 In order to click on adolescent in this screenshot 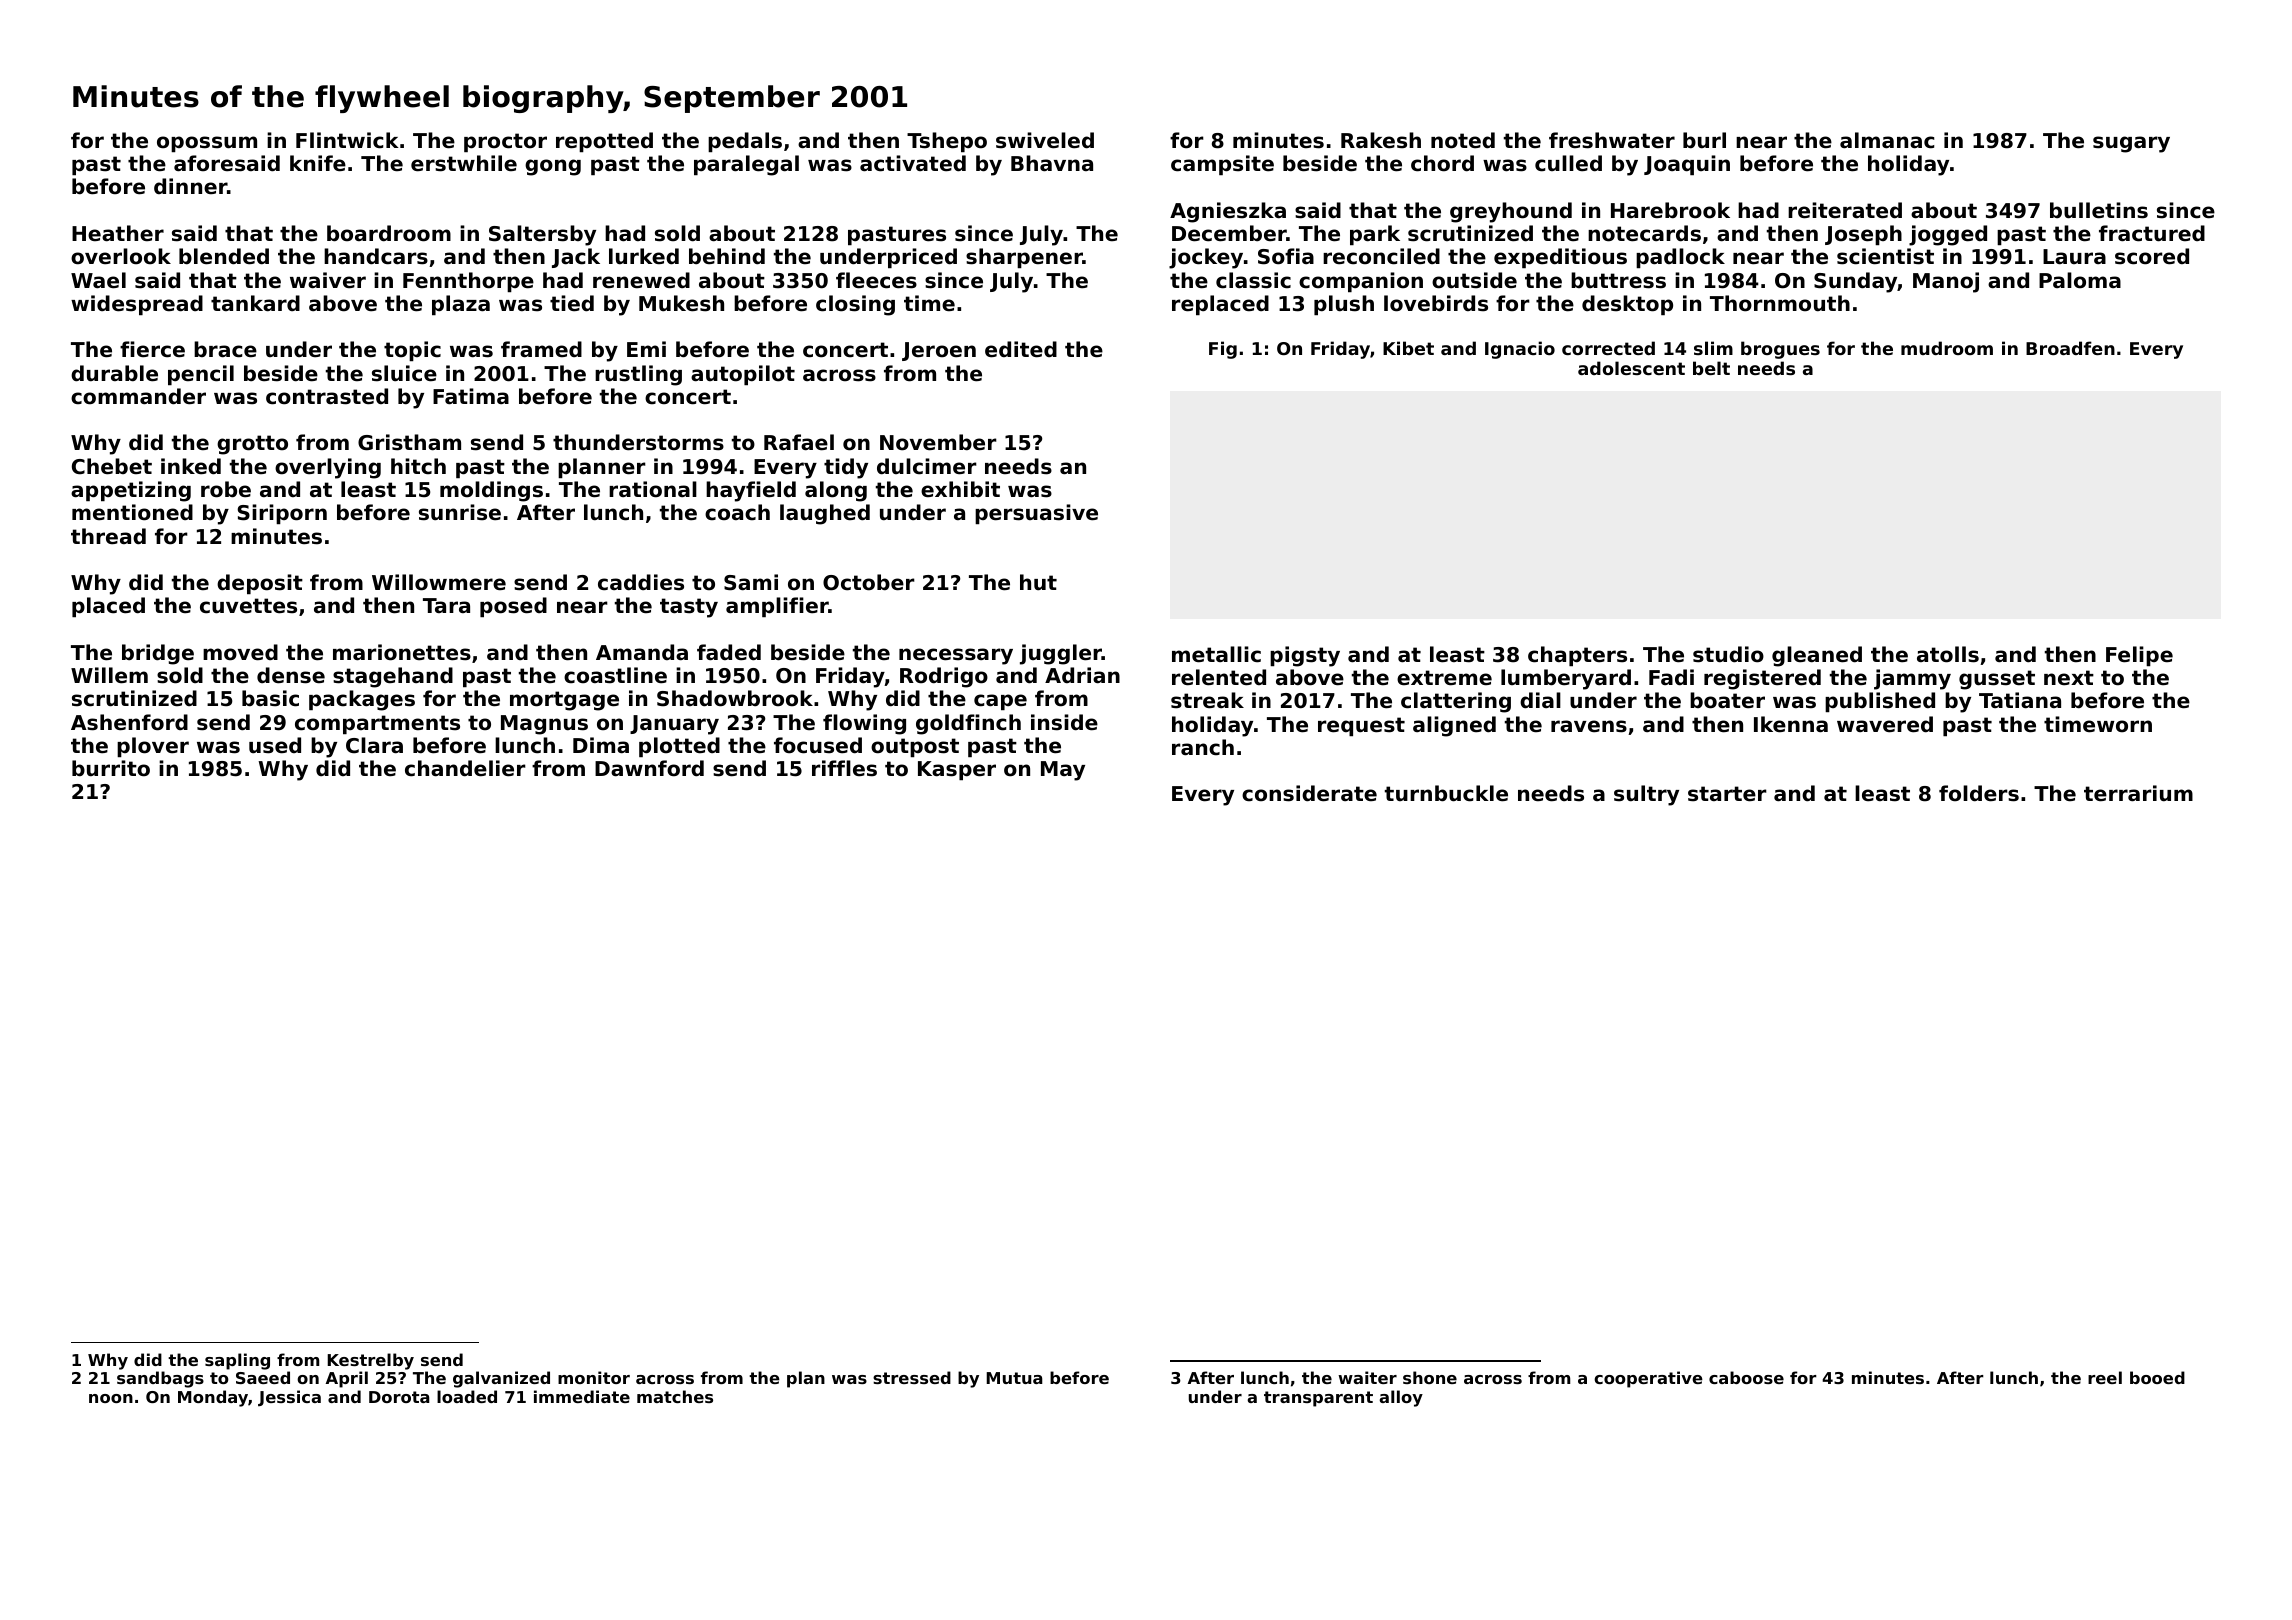, I will do `click(1631, 368)`.
